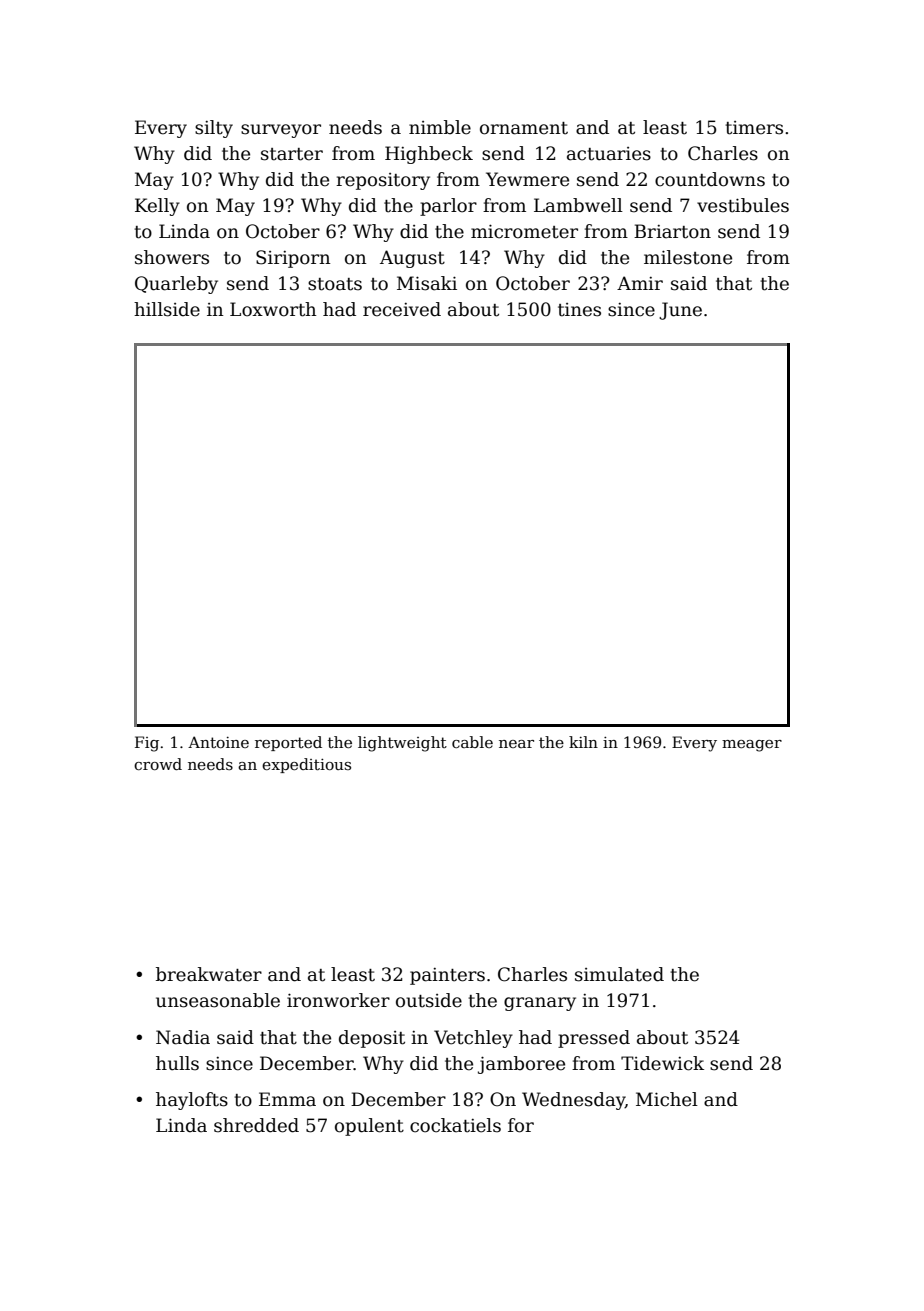 Image resolution: width=924 pixels, height=1311 pixels. I want to click on ironworker, so click(338, 1000).
